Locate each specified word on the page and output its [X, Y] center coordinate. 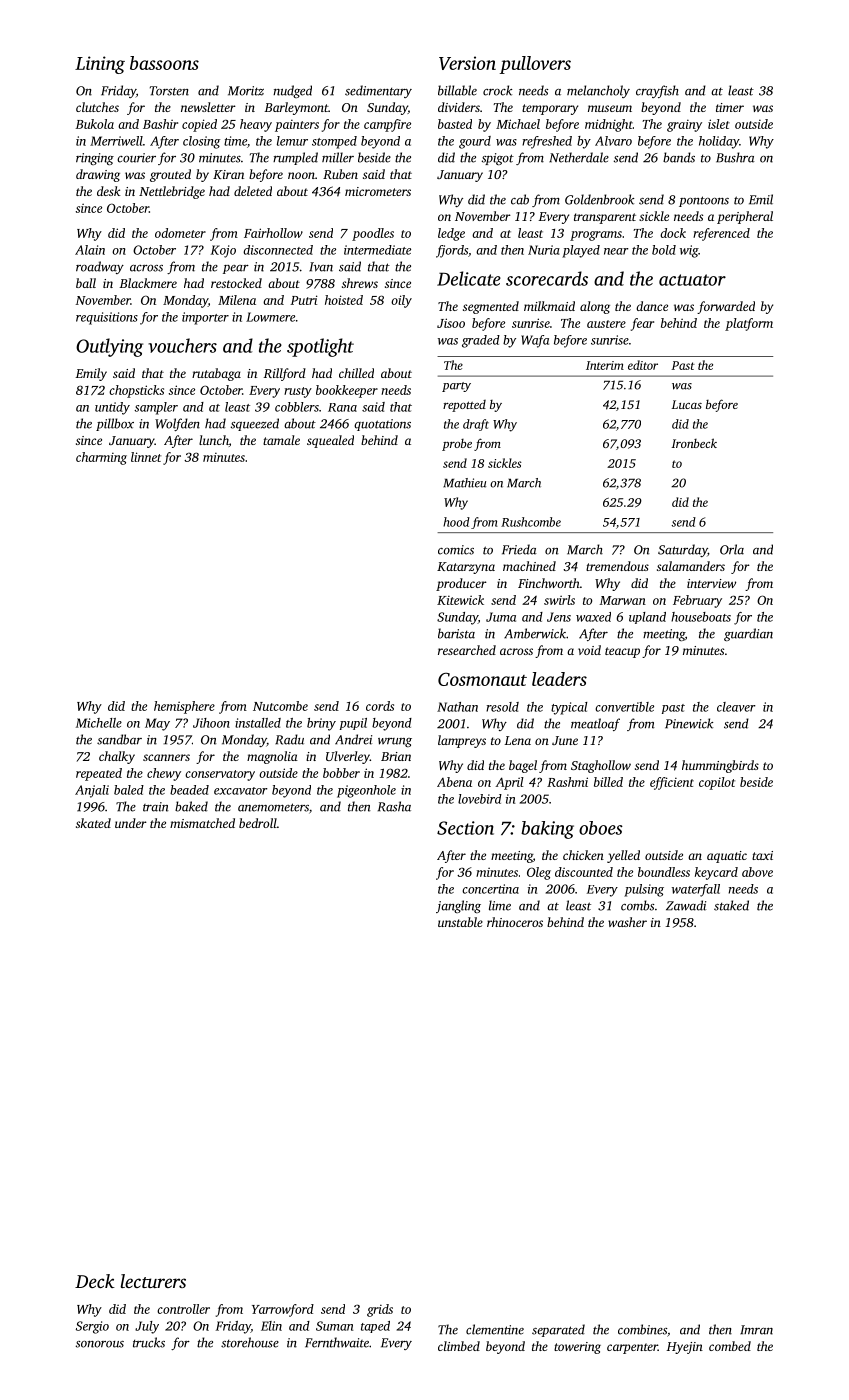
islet [719, 124]
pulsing [644, 890]
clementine [495, 1329]
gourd [475, 142]
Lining [100, 65]
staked [731, 905]
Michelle [99, 723]
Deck [95, 1281]
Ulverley [348, 757]
